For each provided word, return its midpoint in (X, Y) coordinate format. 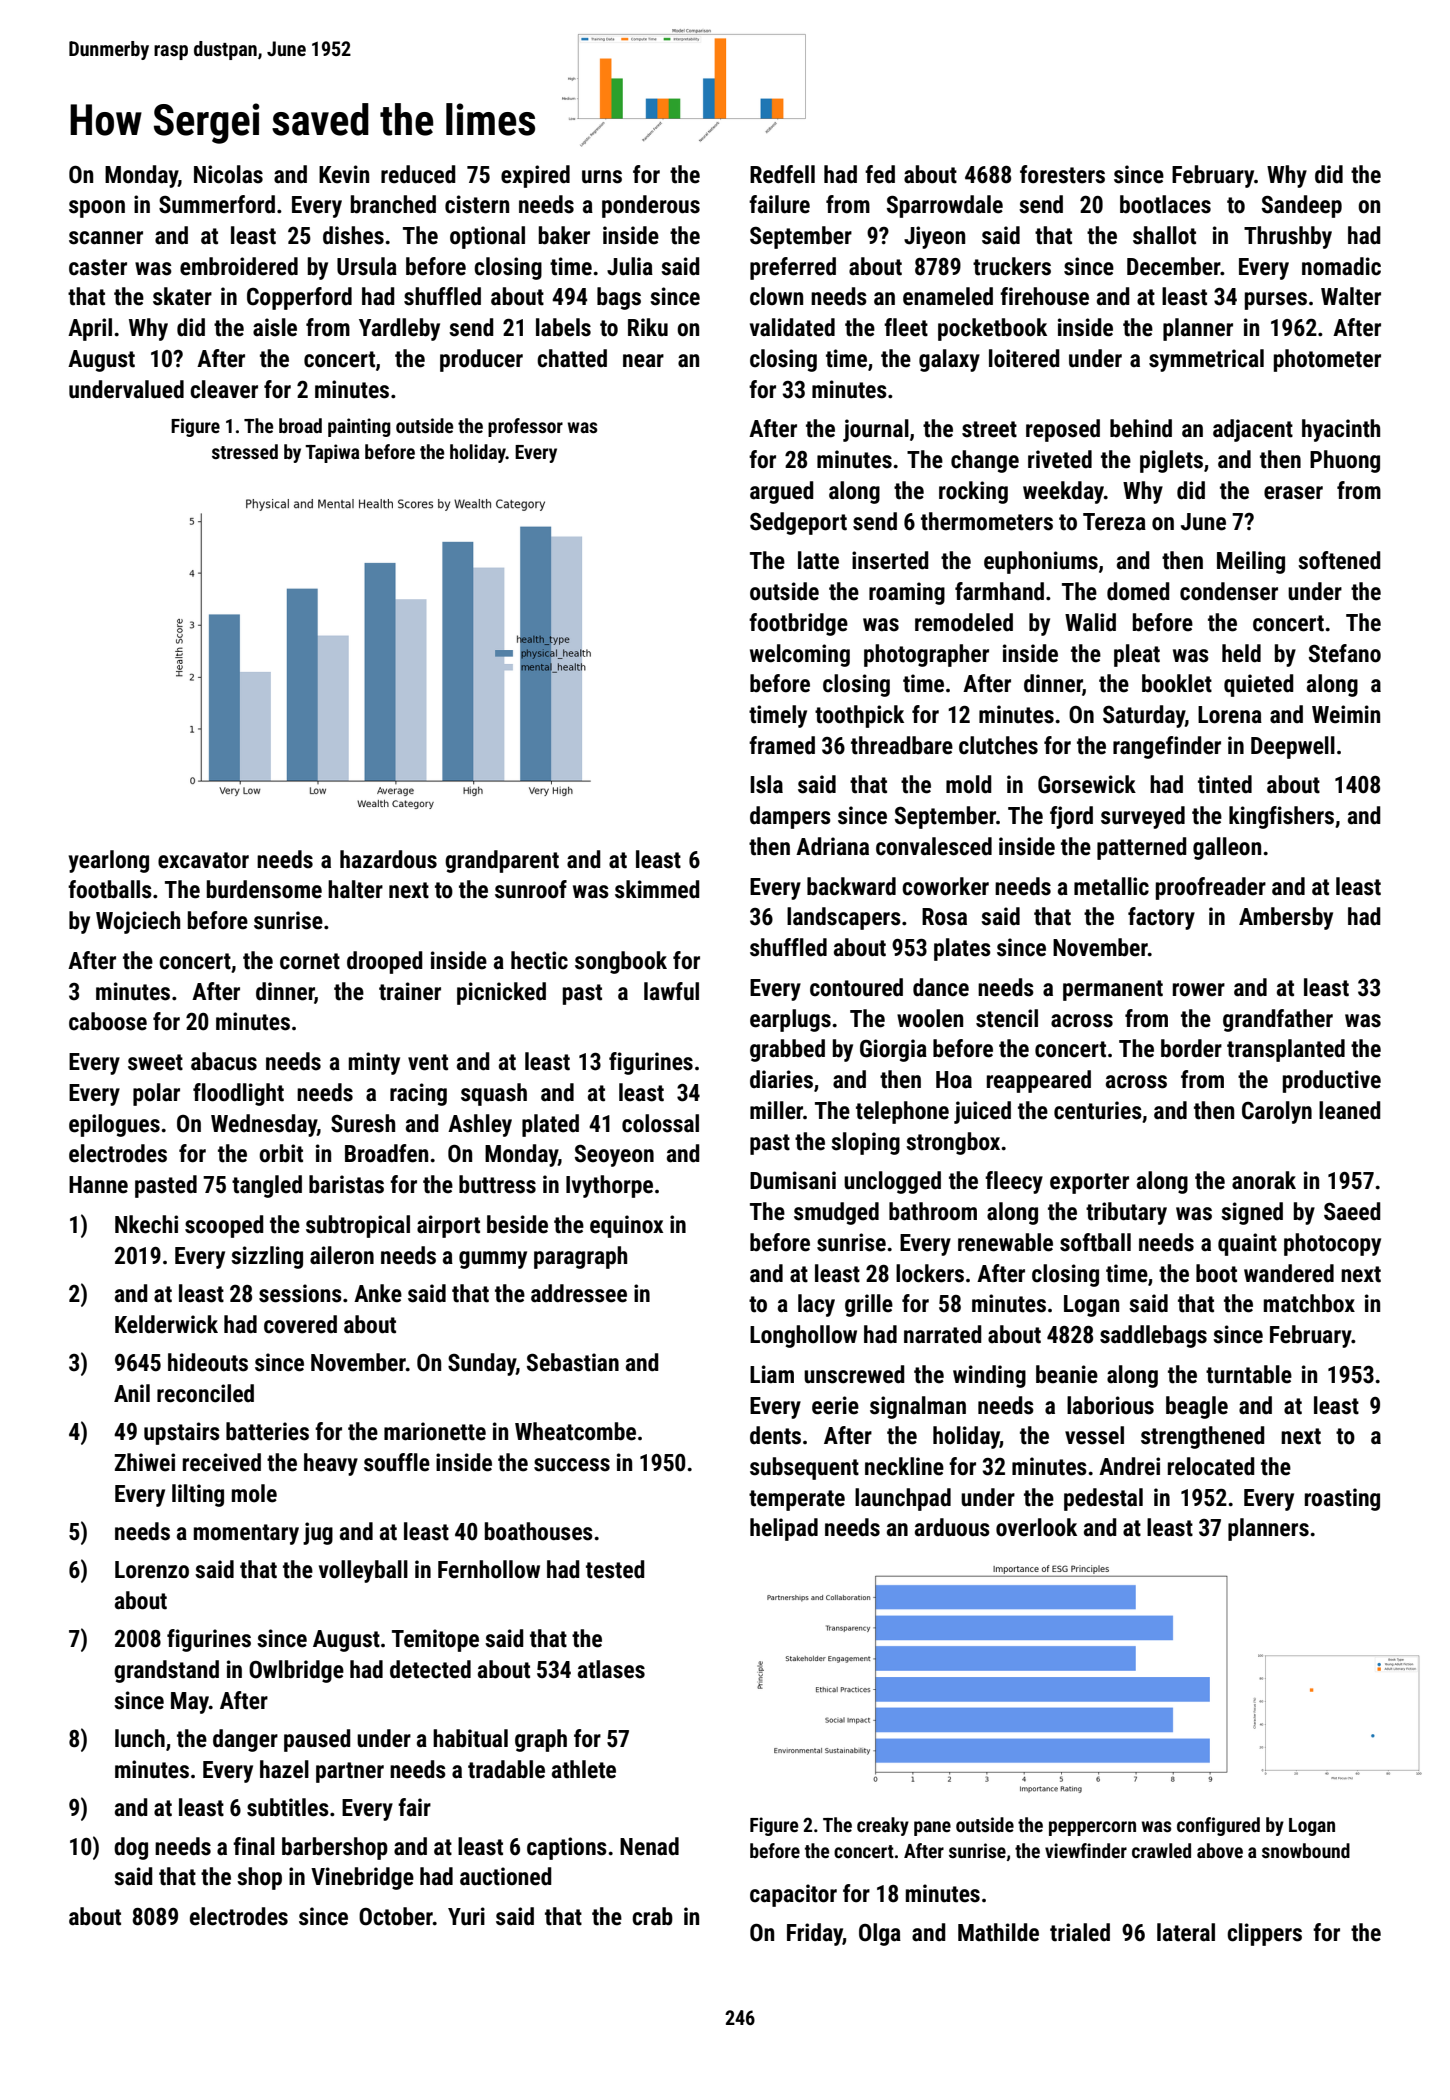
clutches (998, 745)
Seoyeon (614, 1155)
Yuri (466, 1916)
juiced (982, 1112)
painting (359, 427)
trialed (1080, 1932)
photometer (1327, 360)
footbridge (798, 624)
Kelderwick (166, 1324)
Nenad (649, 1846)
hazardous (388, 859)
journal (876, 430)
